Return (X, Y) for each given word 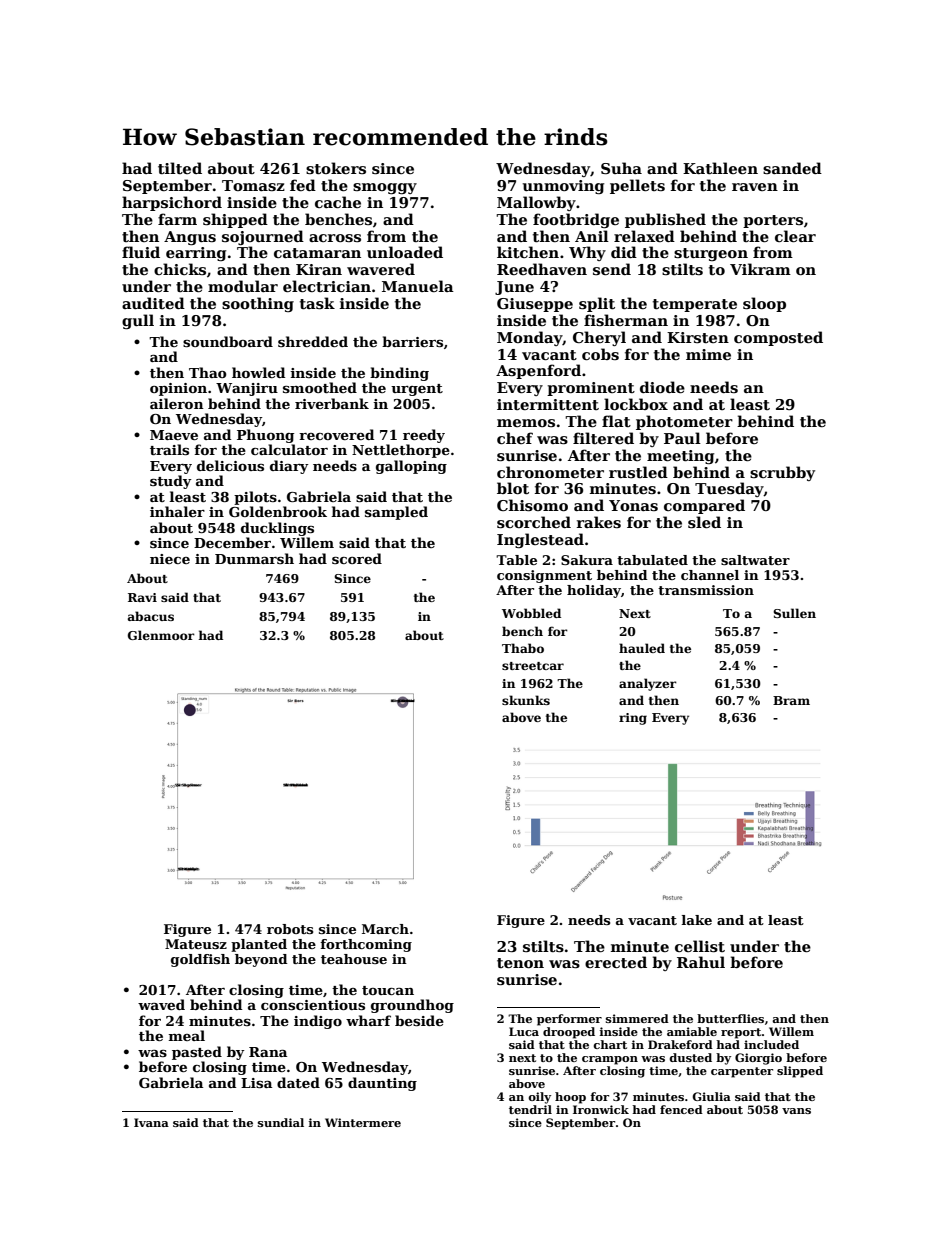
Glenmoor (161, 635)
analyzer (648, 684)
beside (419, 1020)
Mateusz (196, 944)
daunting (382, 1084)
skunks (526, 700)
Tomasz (253, 185)
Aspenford (538, 371)
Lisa (256, 1083)
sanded (792, 168)
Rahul (701, 962)
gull (138, 321)
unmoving (563, 187)
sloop (764, 304)
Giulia (711, 1096)
